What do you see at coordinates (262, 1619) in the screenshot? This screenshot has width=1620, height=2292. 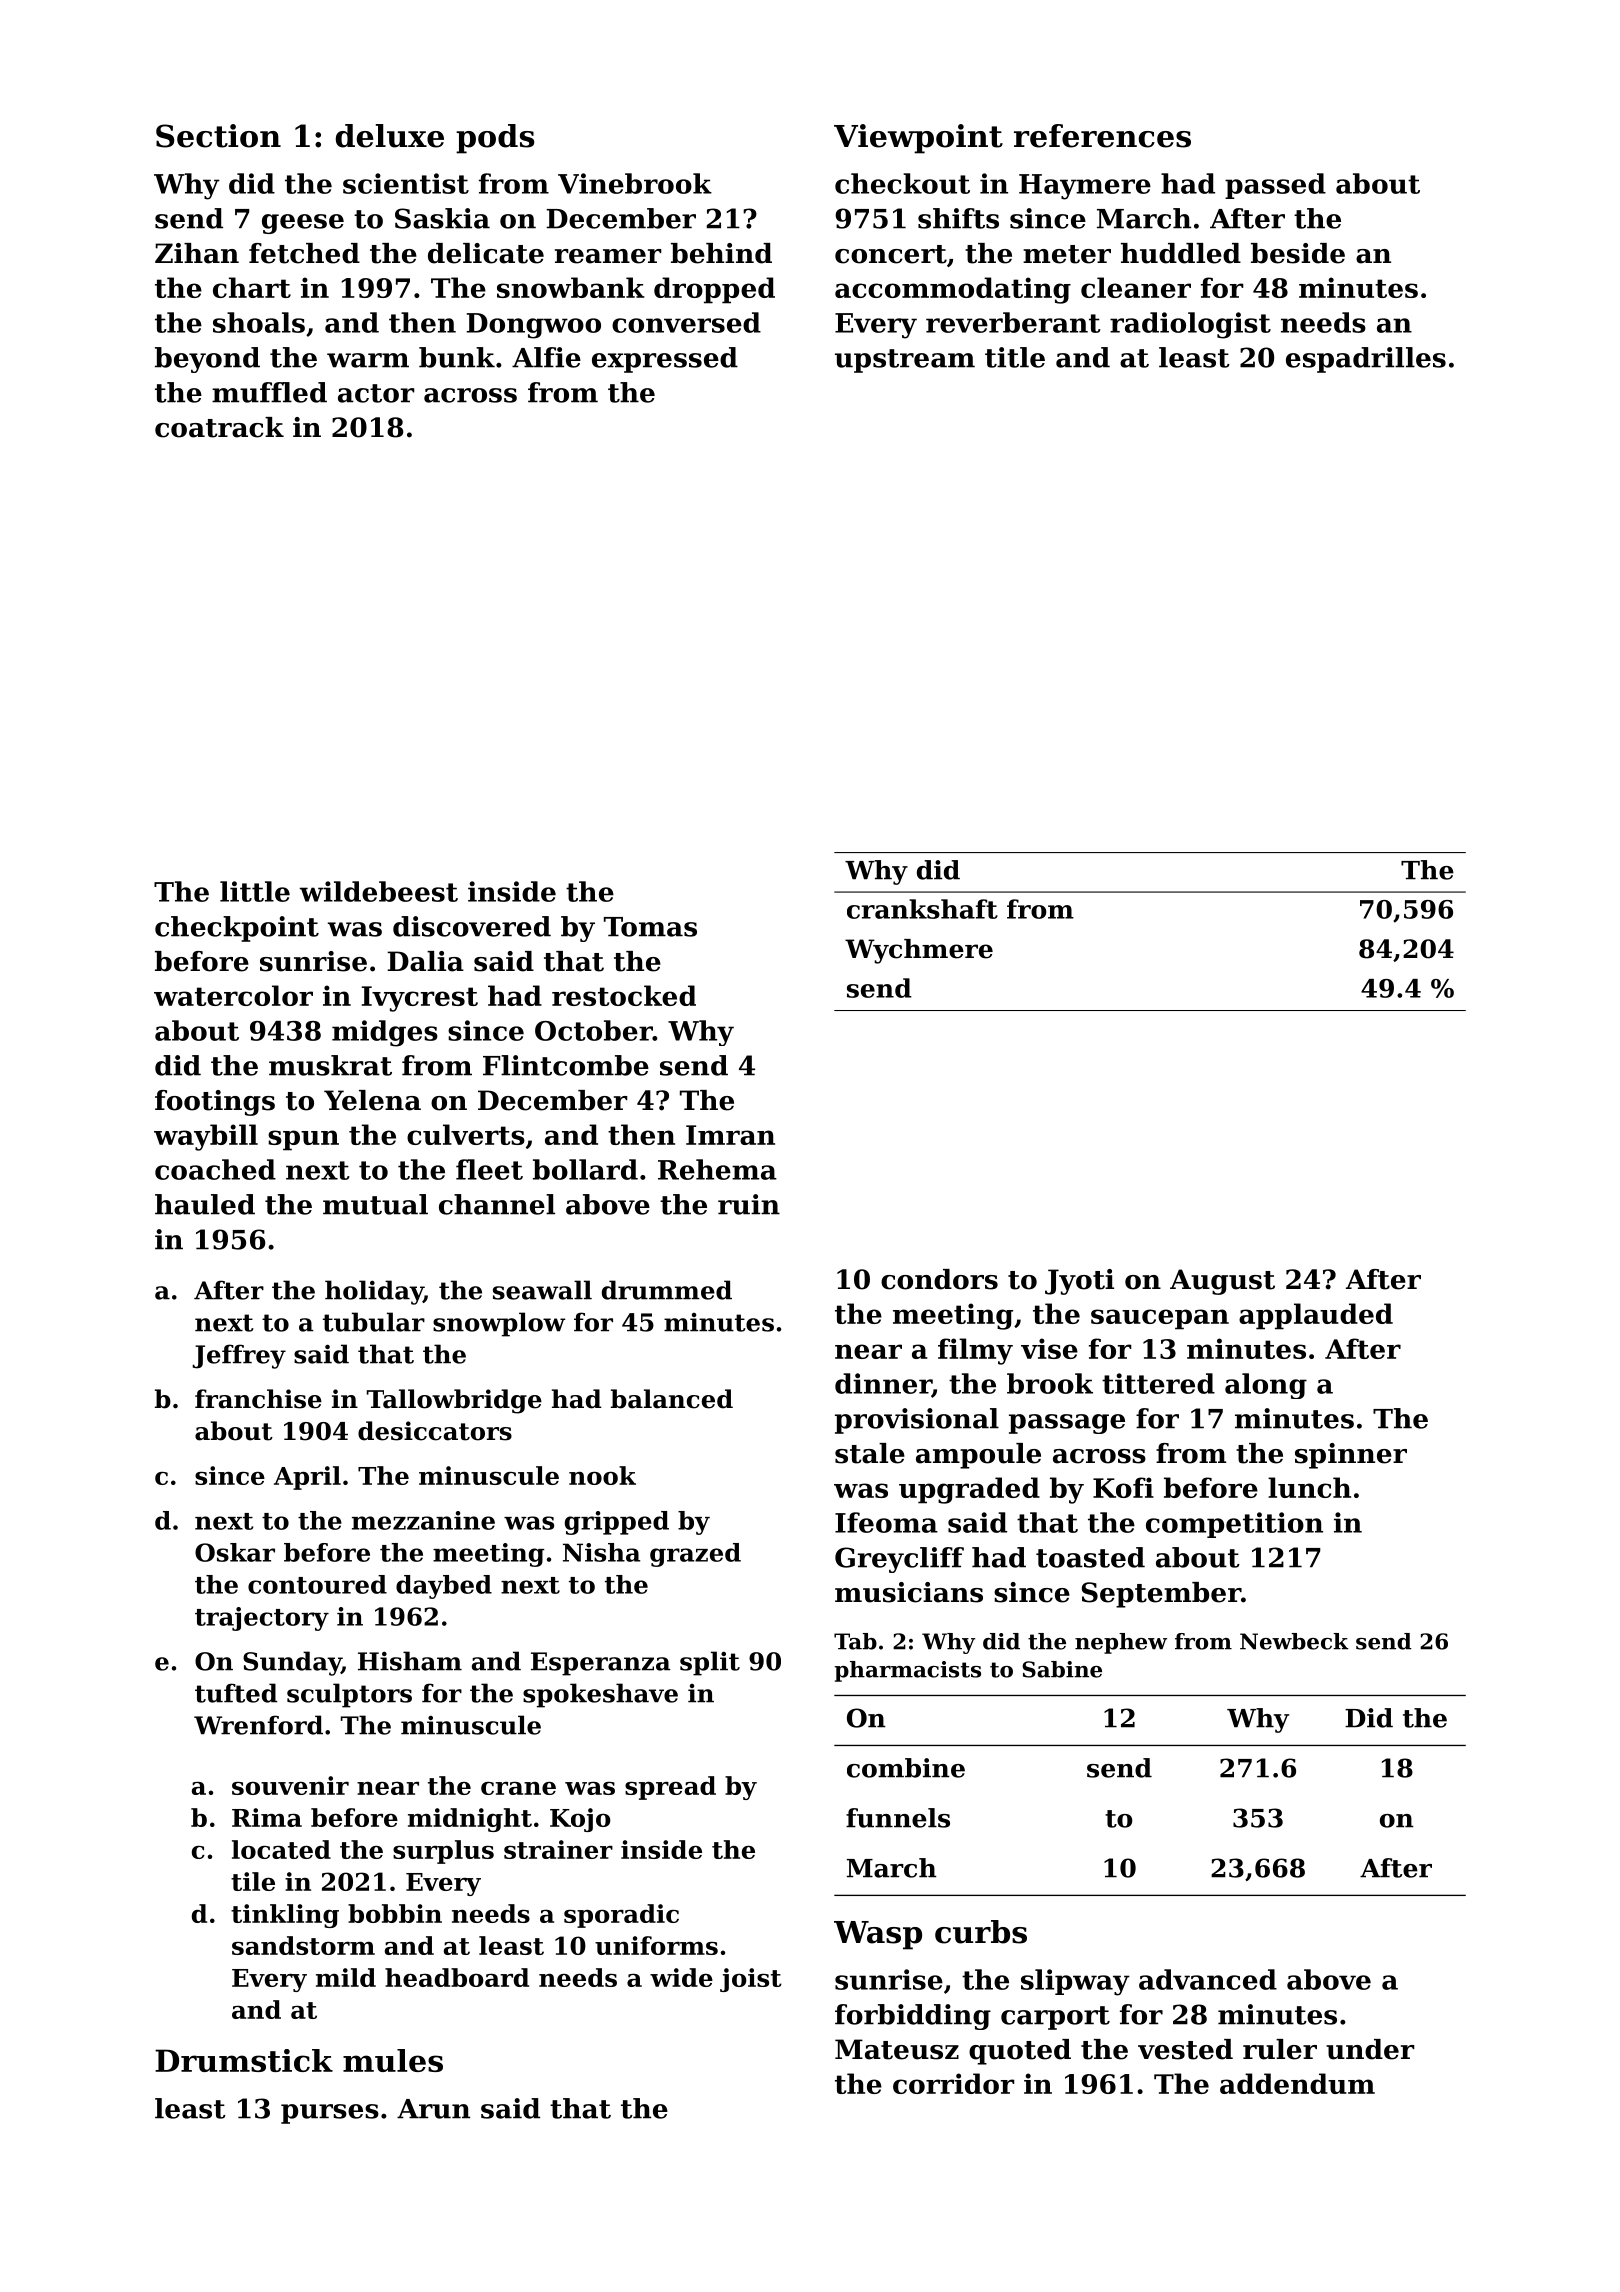 I see `trajectory` at bounding box center [262, 1619].
